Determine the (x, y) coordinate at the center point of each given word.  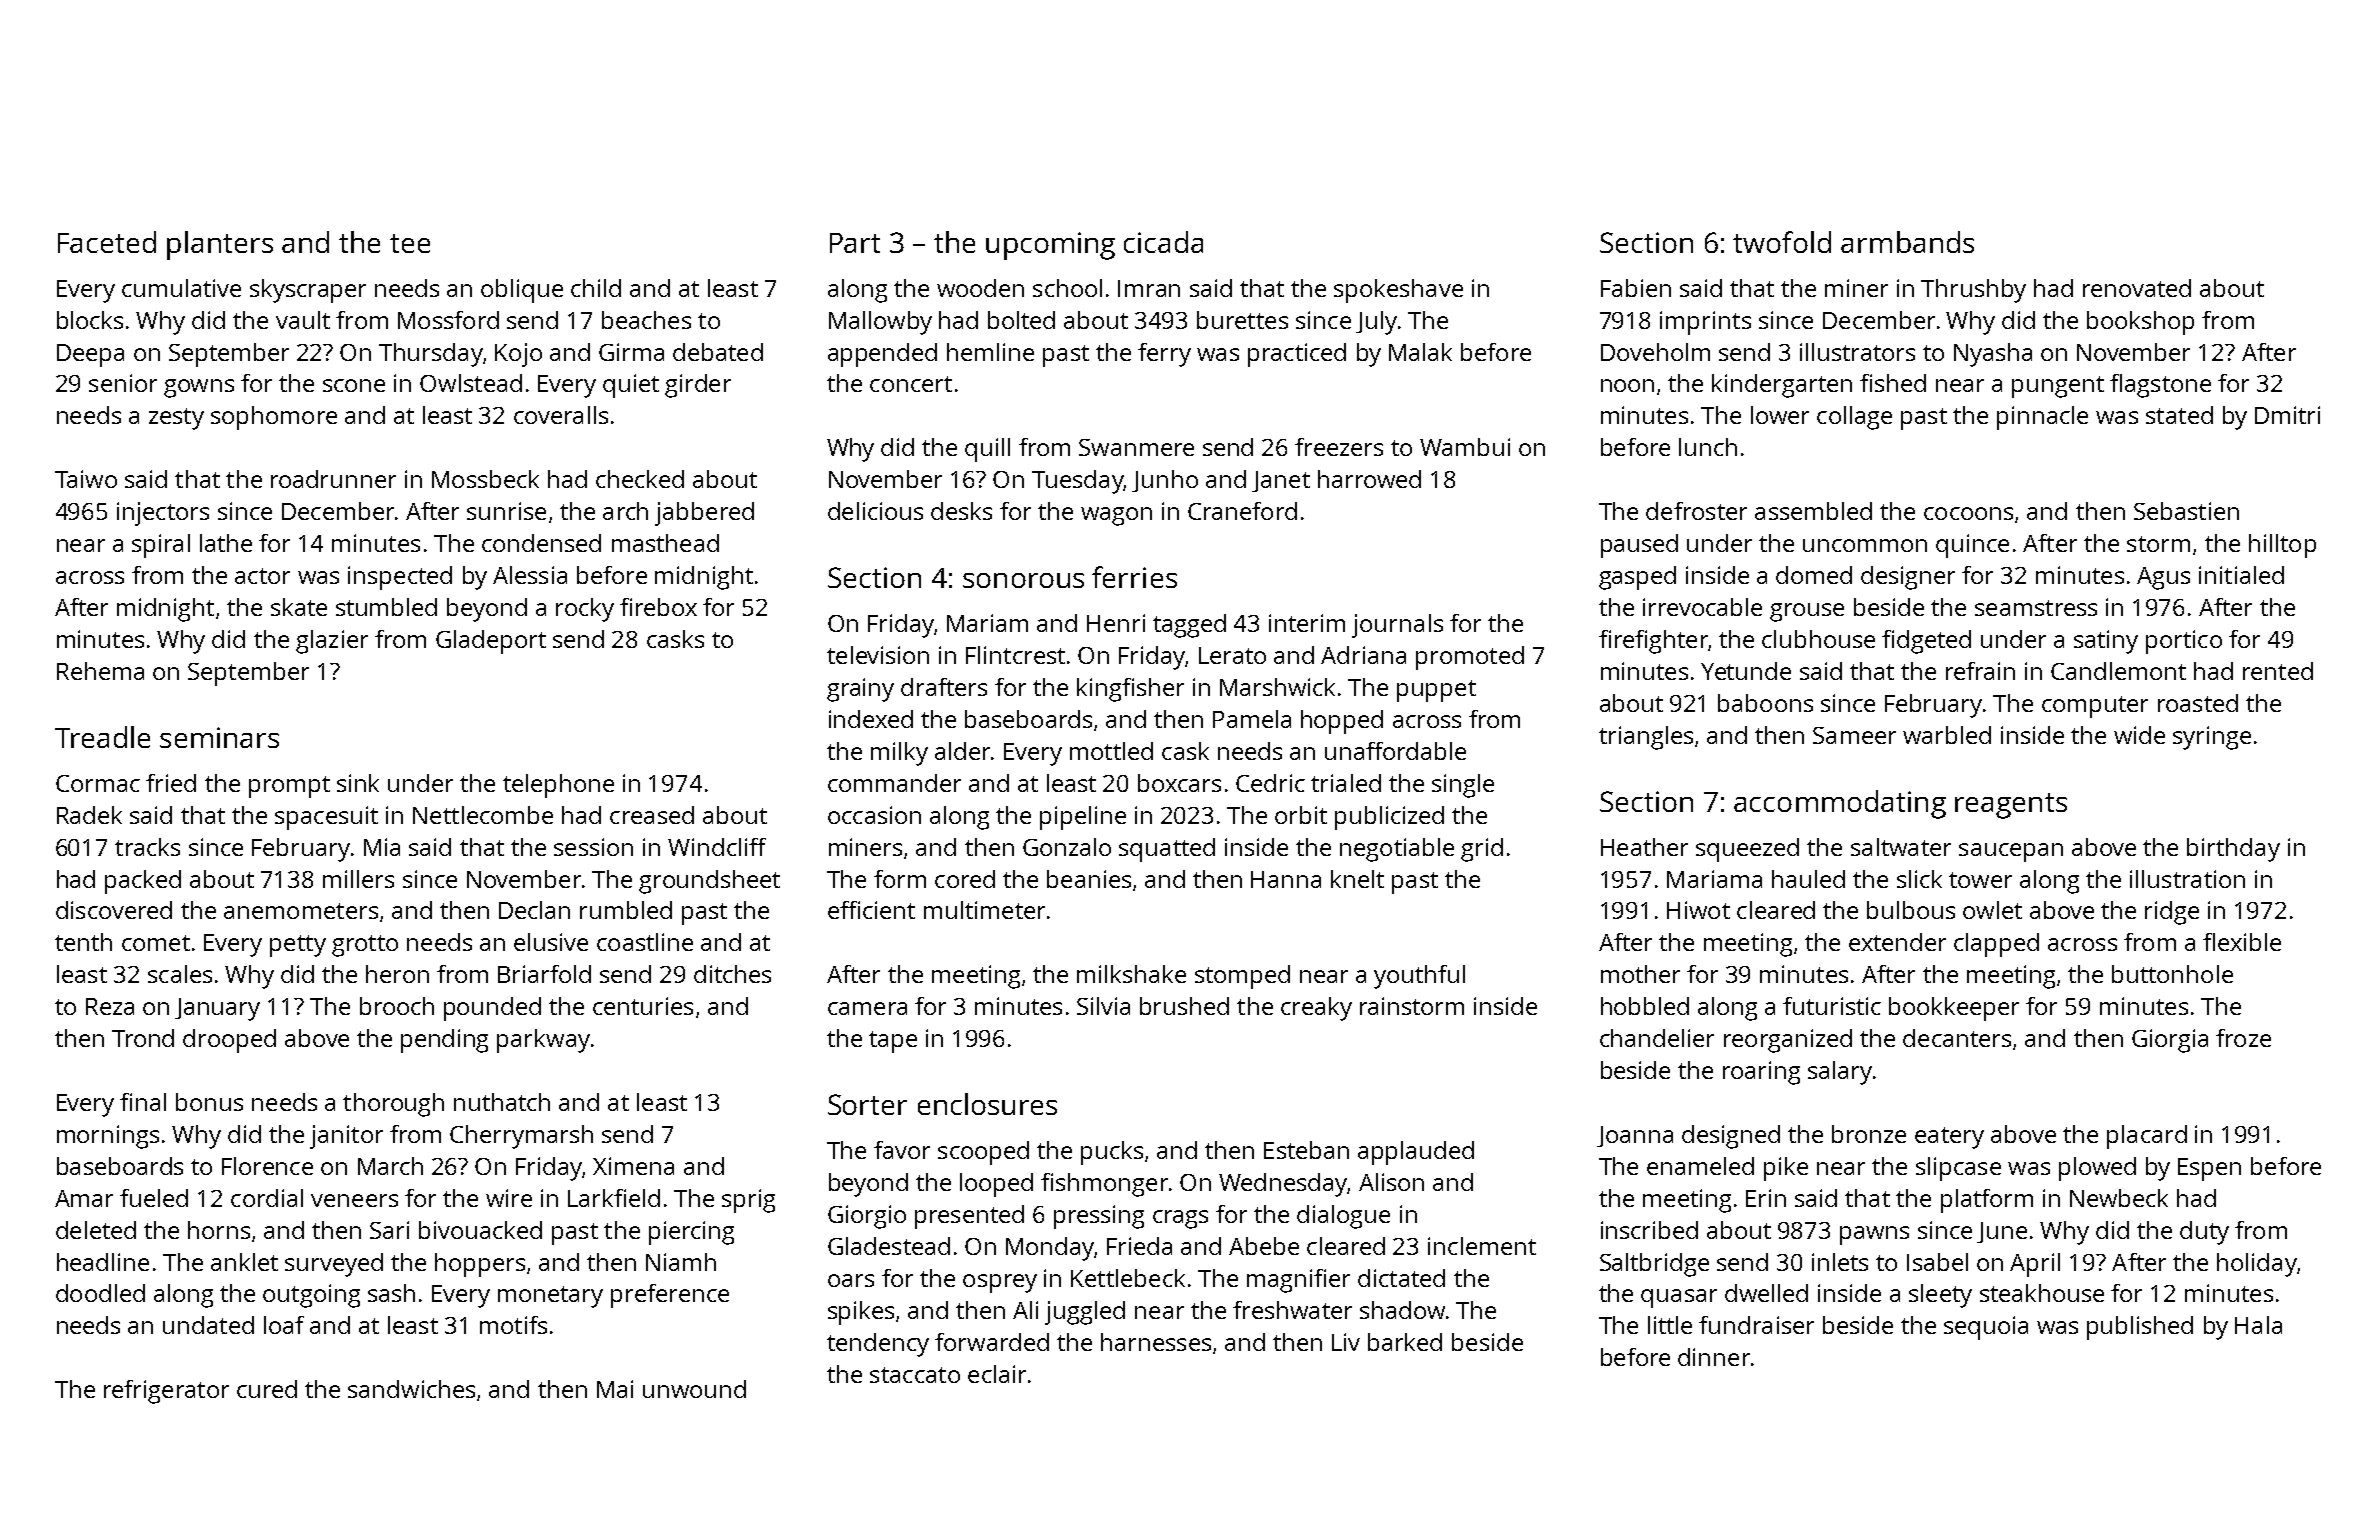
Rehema (100, 671)
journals (1397, 626)
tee (410, 243)
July (1376, 323)
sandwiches (411, 1389)
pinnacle (2042, 418)
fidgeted (1926, 642)
